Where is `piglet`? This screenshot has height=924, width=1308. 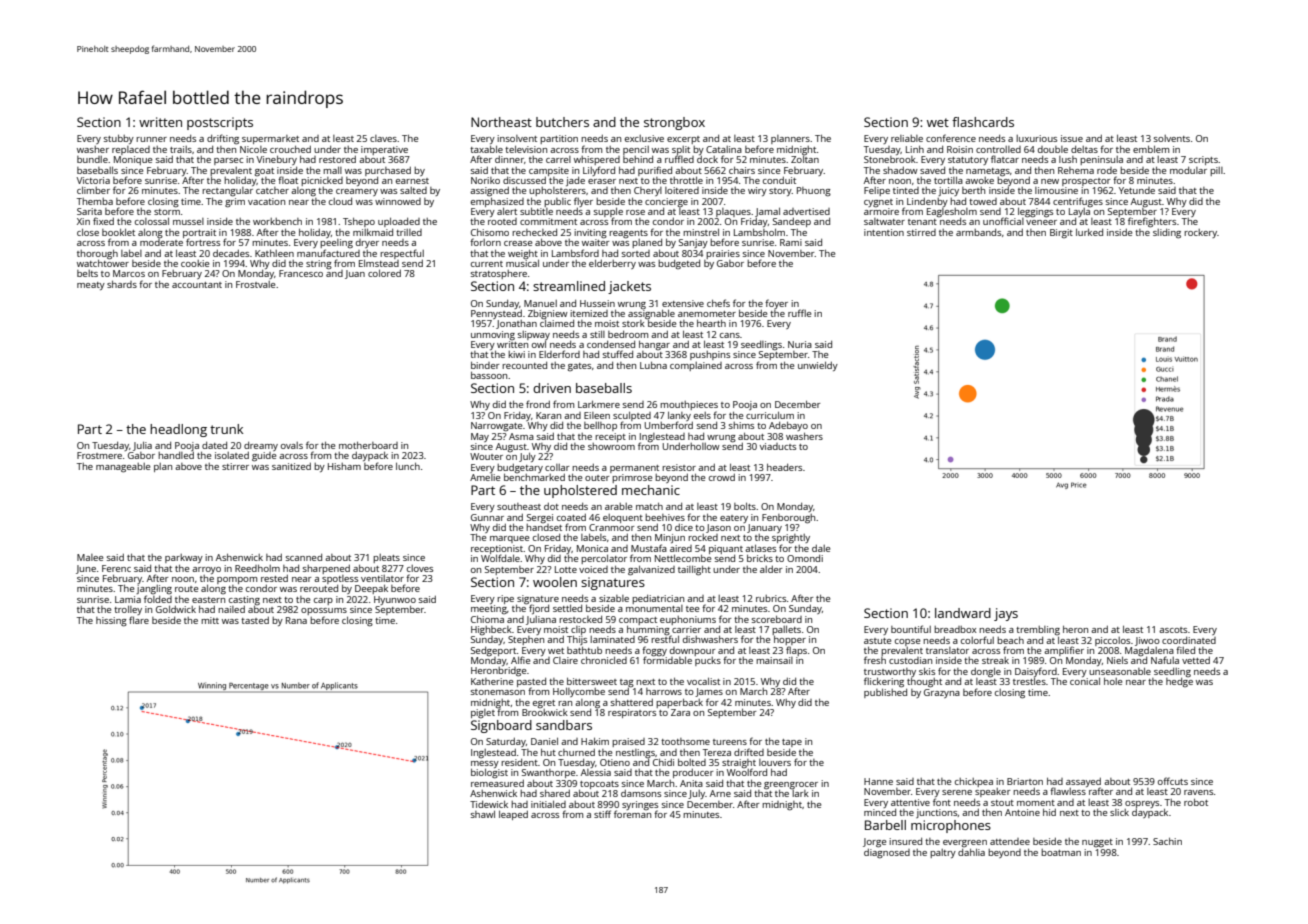 piglet is located at coordinates (483, 714).
